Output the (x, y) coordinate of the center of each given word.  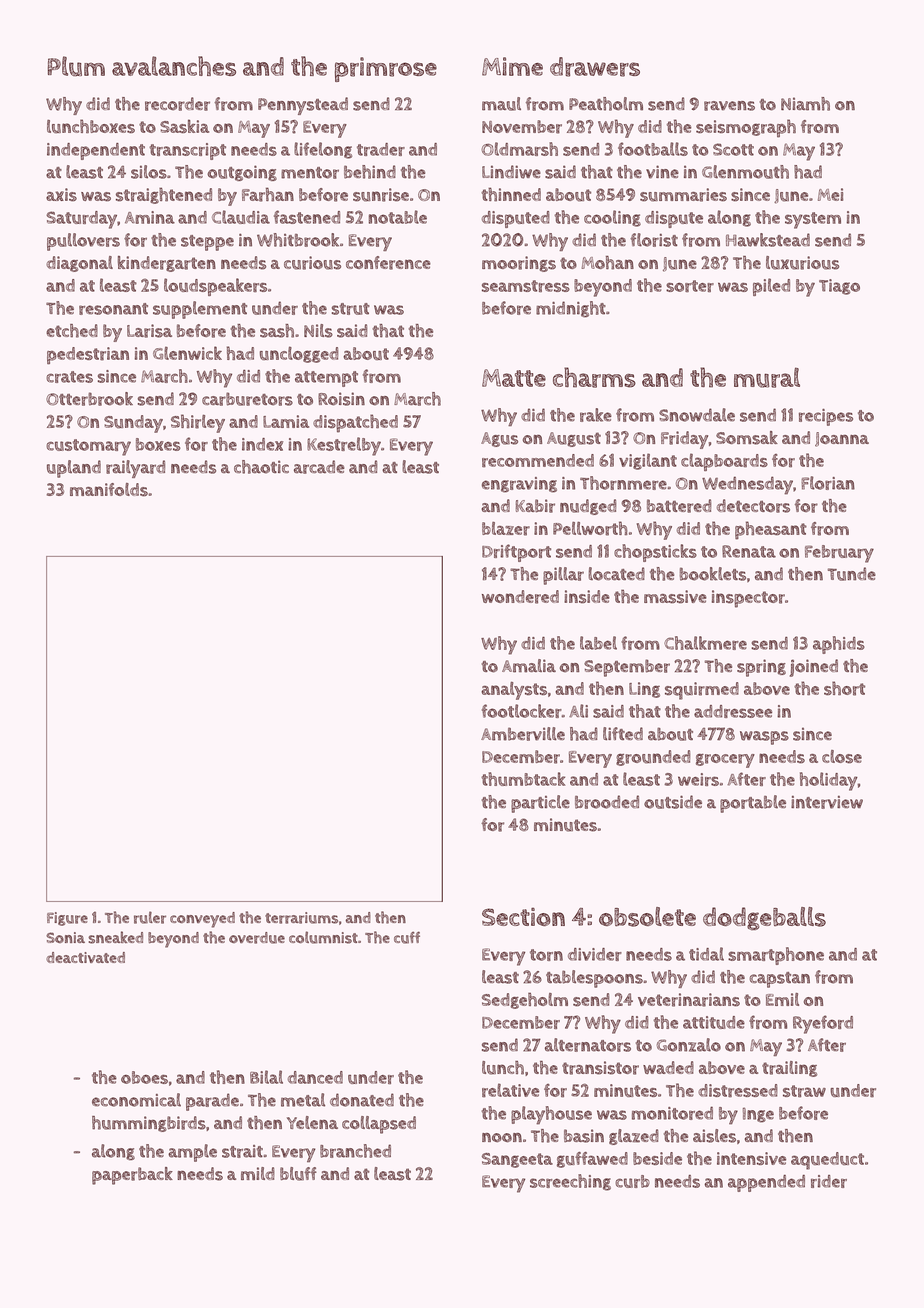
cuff (407, 937)
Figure (67, 919)
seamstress (526, 286)
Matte (514, 378)
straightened (164, 195)
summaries (683, 195)
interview (827, 802)
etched (72, 331)
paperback (132, 1176)
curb (632, 1181)
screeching (570, 1182)
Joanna (842, 439)
